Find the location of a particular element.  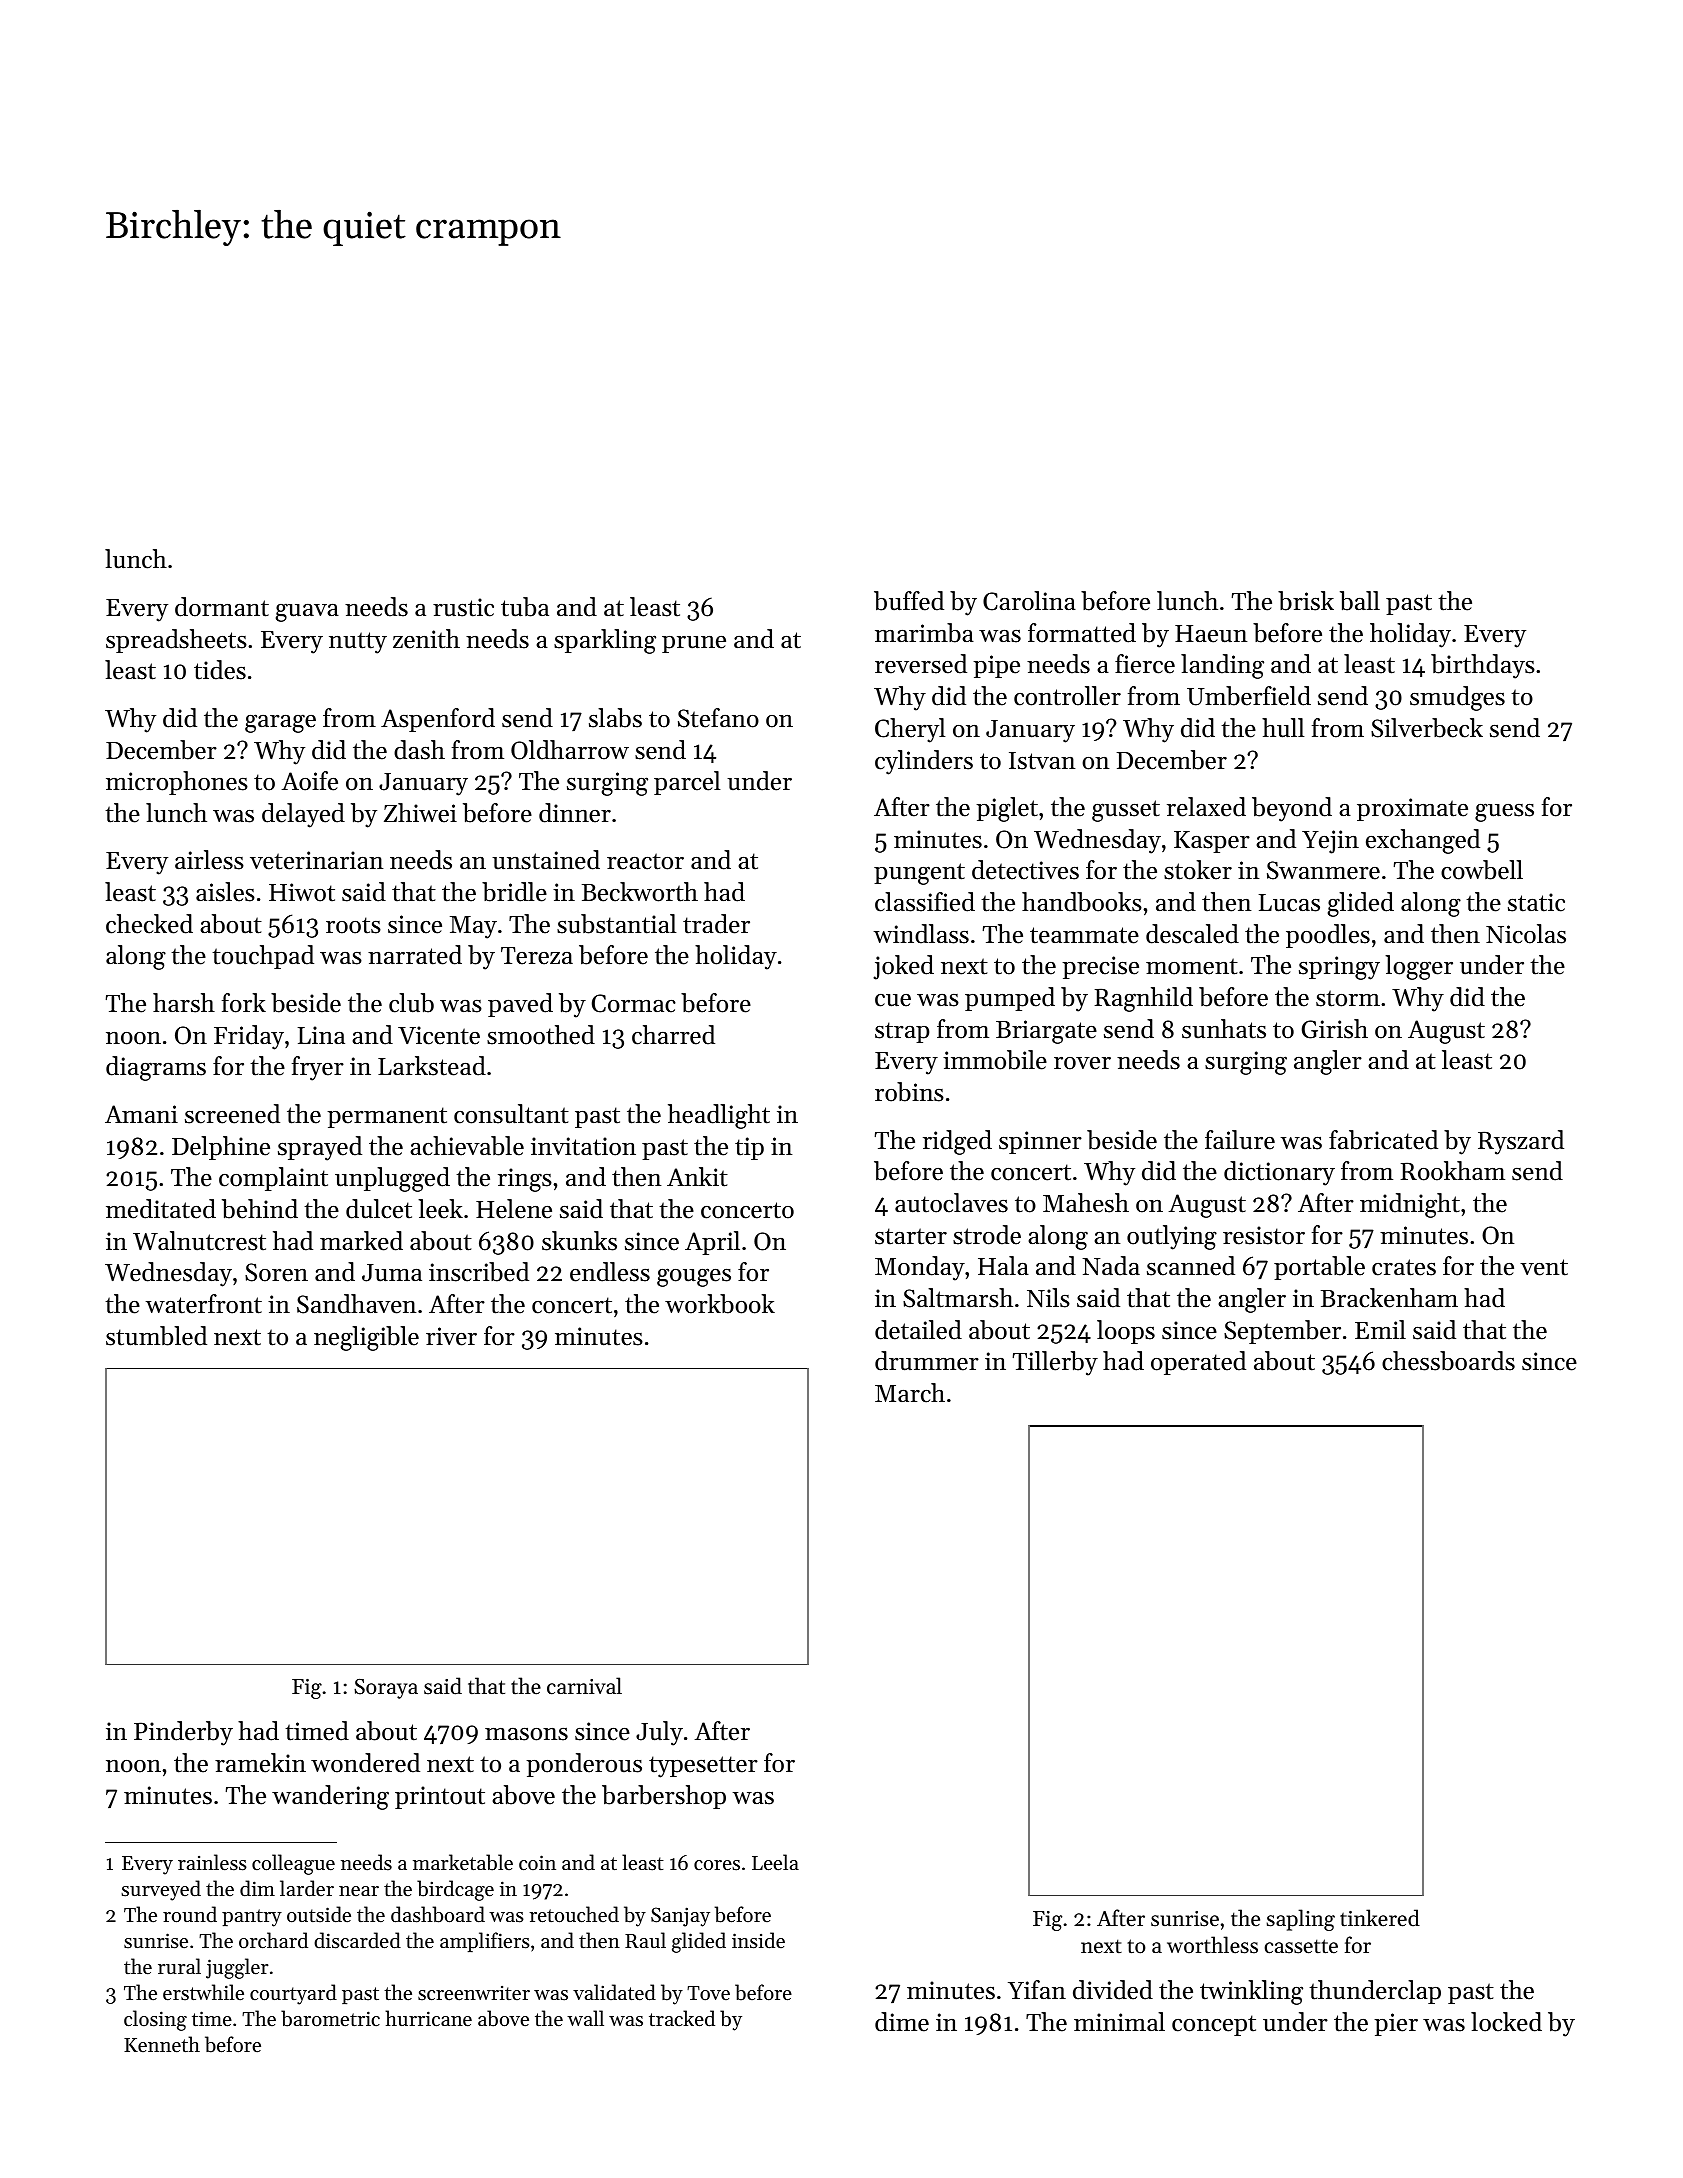

classified is located at coordinates (925, 902).
